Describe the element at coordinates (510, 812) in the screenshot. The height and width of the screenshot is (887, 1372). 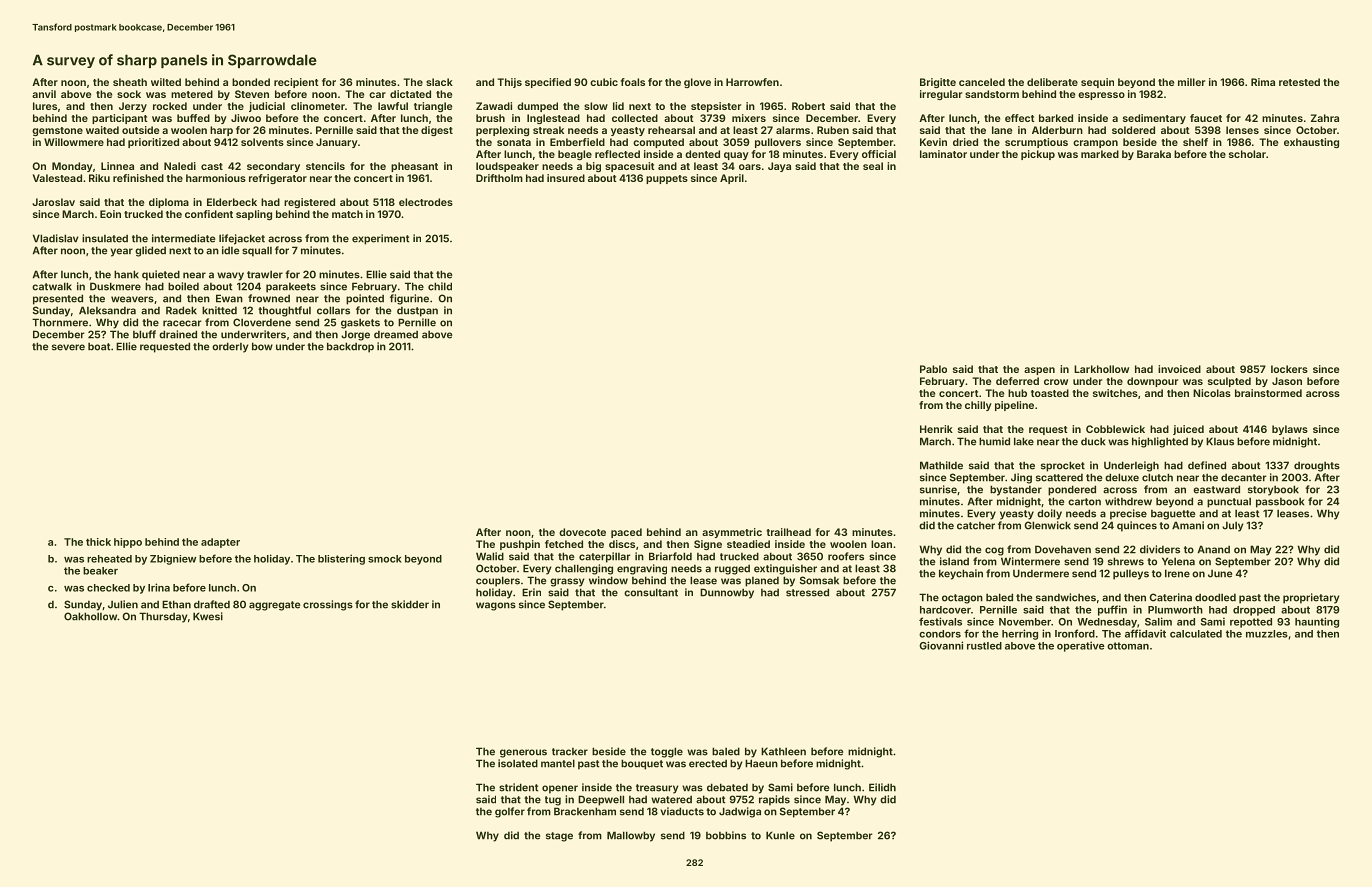
I see `golfer` at that location.
